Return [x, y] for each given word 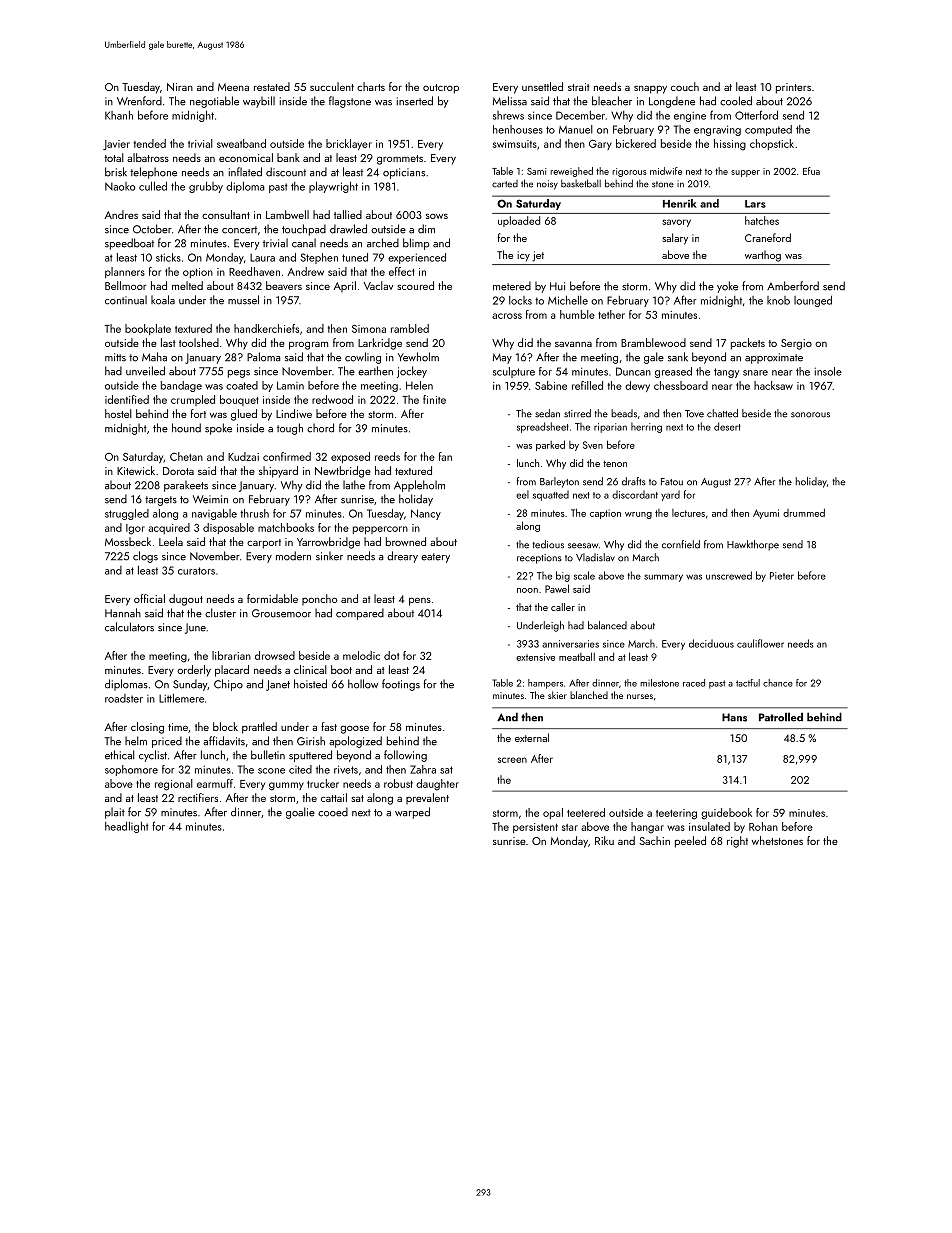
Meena [233, 87]
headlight [127, 827]
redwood [332, 399]
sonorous [810, 415]
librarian [231, 655]
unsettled [542, 86]
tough [290, 429]
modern [293, 556]
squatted [551, 495]
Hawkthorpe [753, 545]
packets [748, 344]
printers [793, 88]
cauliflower [760, 643]
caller [563, 607]
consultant [226, 214]
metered [512, 286]
